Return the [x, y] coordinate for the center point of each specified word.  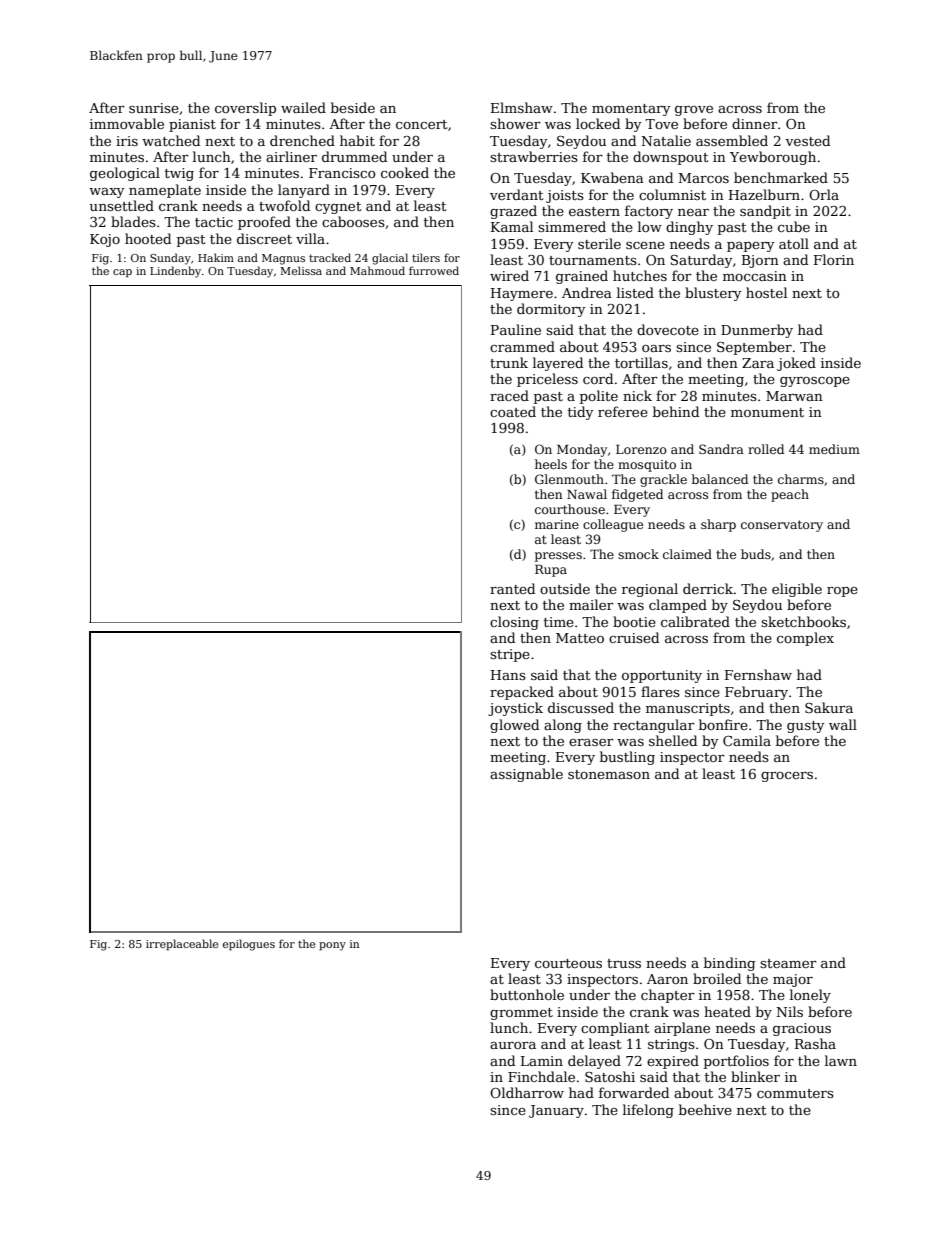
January [556, 1111]
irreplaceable [182, 945]
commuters [795, 1093]
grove [694, 111]
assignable [526, 775]
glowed [514, 726]
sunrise [154, 108]
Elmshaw [522, 107]
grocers [787, 777]
